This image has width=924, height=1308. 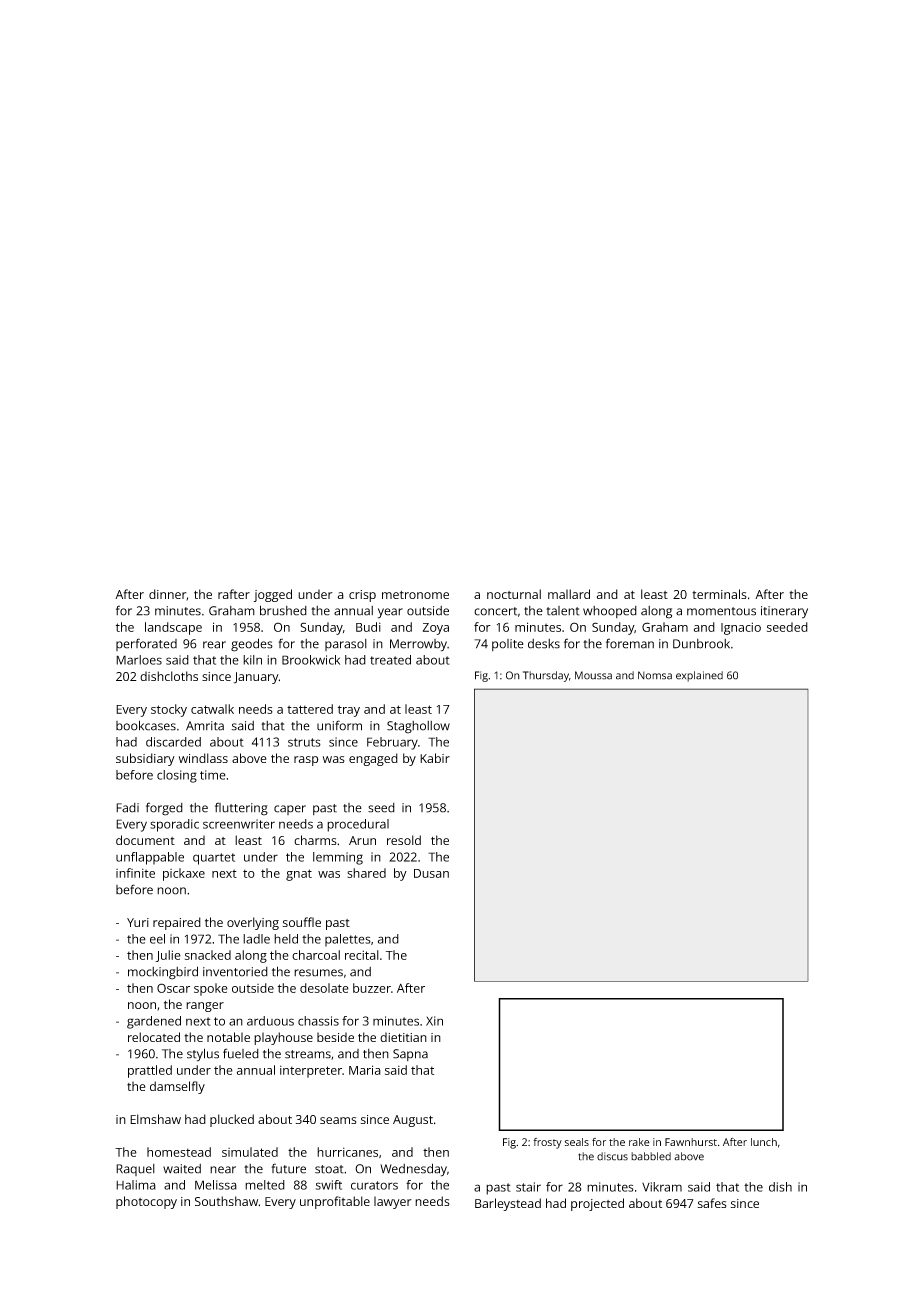 What do you see at coordinates (593, 675) in the image?
I see `Moussa` at bounding box center [593, 675].
